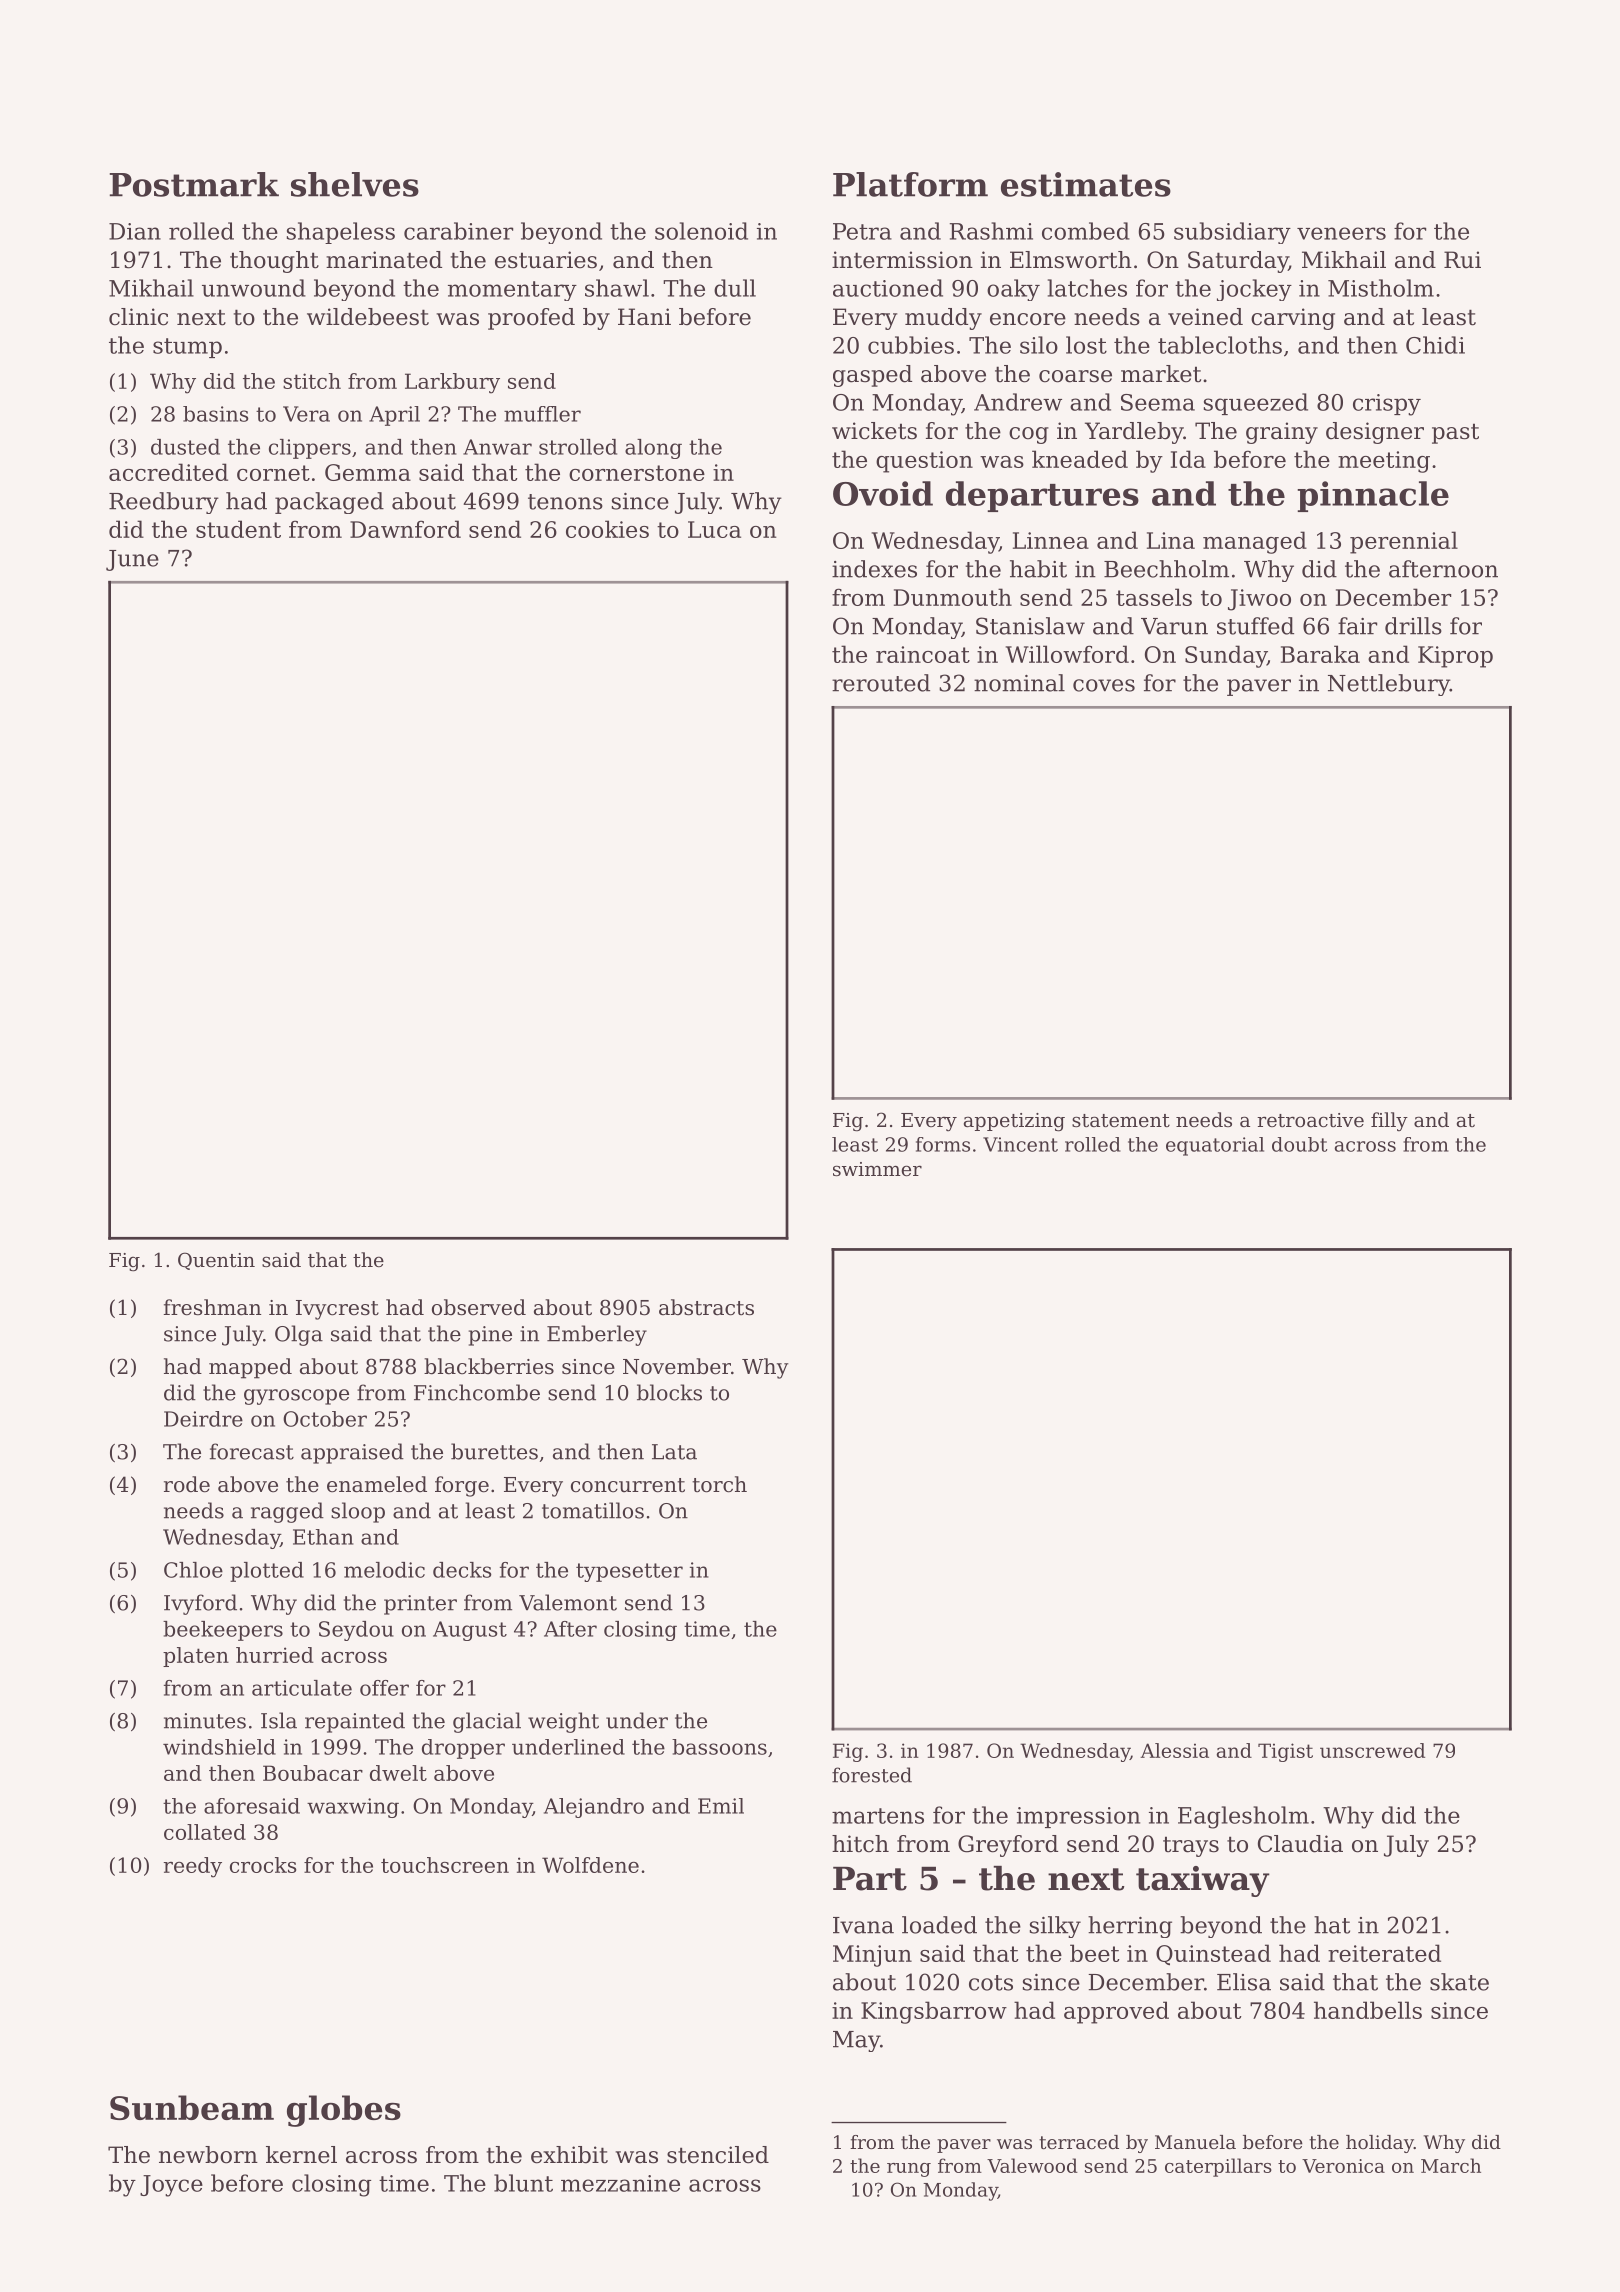 Image resolution: width=1620 pixels, height=2292 pixels. Describe the element at coordinates (1299, 1144) in the page. I see `doubt` at that location.
